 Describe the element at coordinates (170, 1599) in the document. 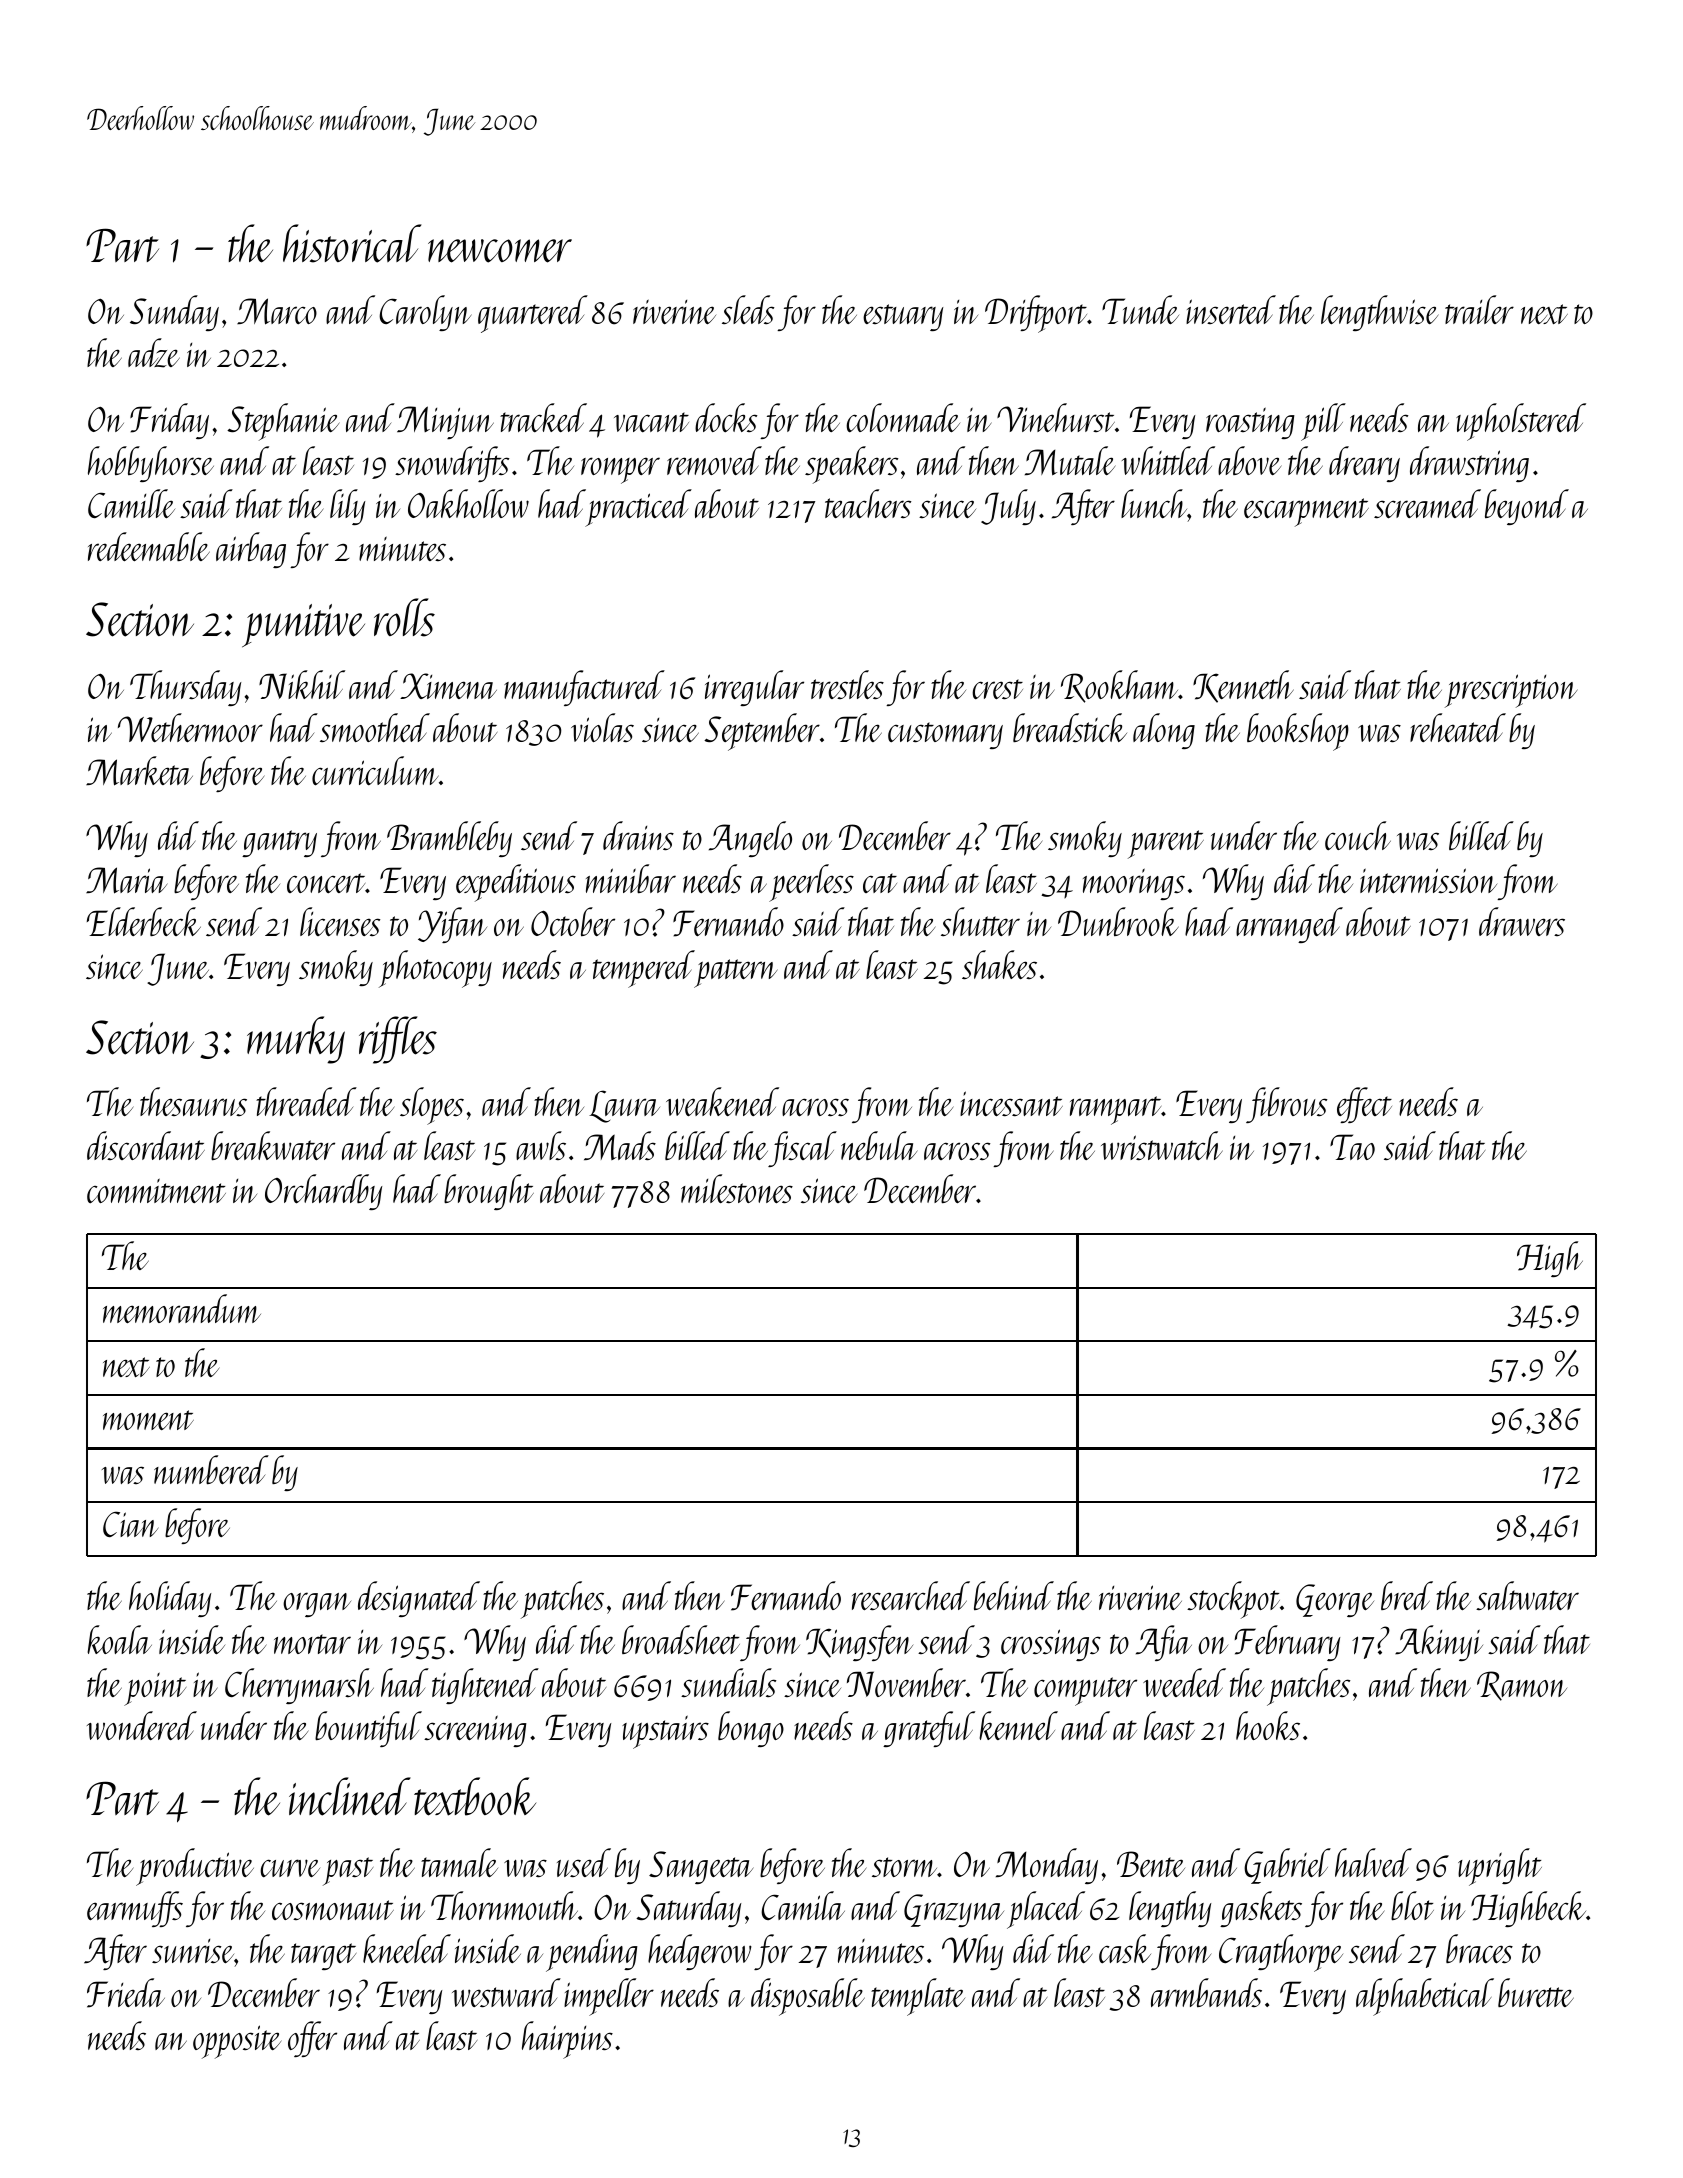

I see `holiday` at that location.
